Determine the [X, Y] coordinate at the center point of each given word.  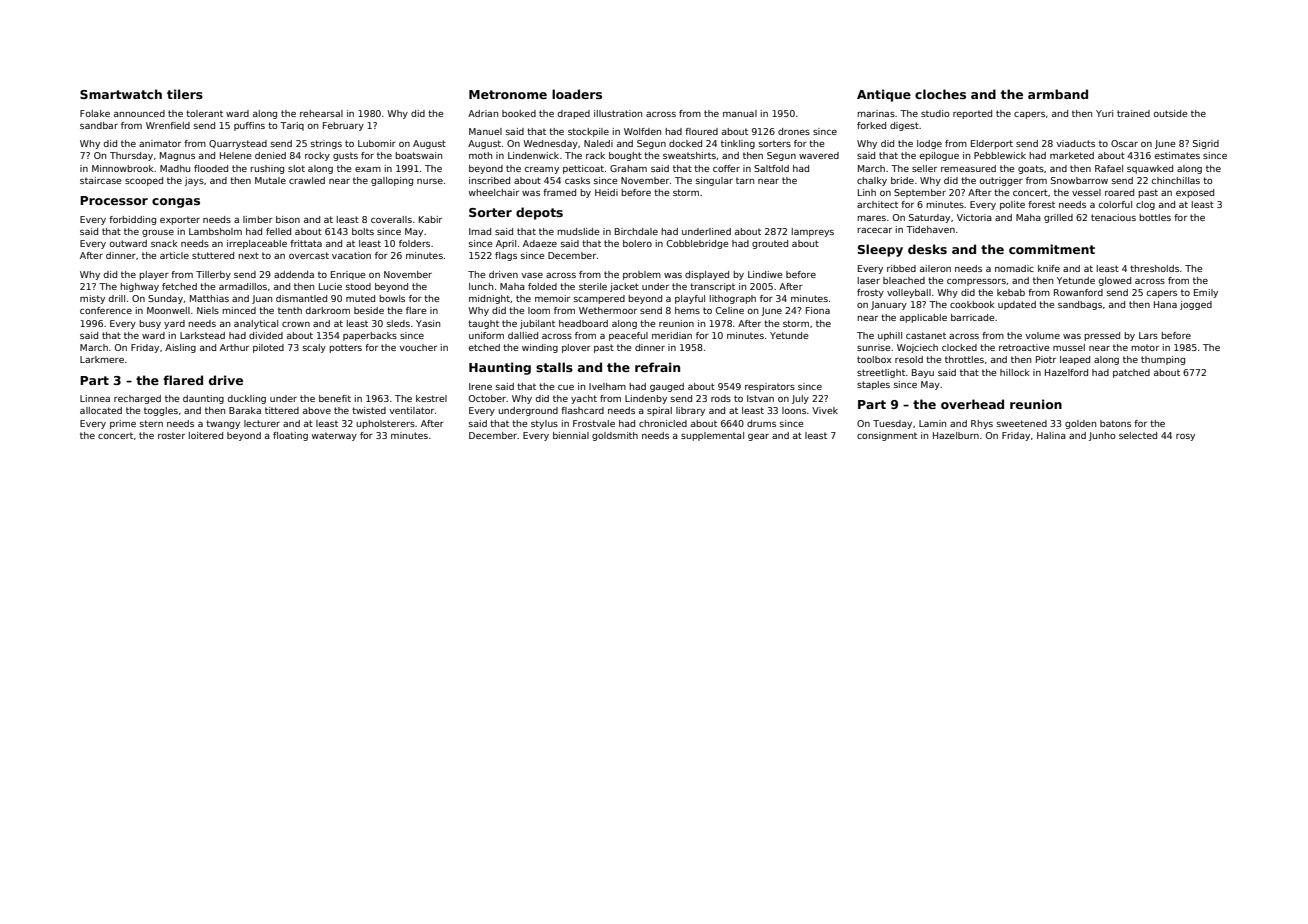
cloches [940, 94]
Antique [884, 95]
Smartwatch [121, 94]
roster [171, 435]
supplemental [712, 436]
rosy [1185, 437]
